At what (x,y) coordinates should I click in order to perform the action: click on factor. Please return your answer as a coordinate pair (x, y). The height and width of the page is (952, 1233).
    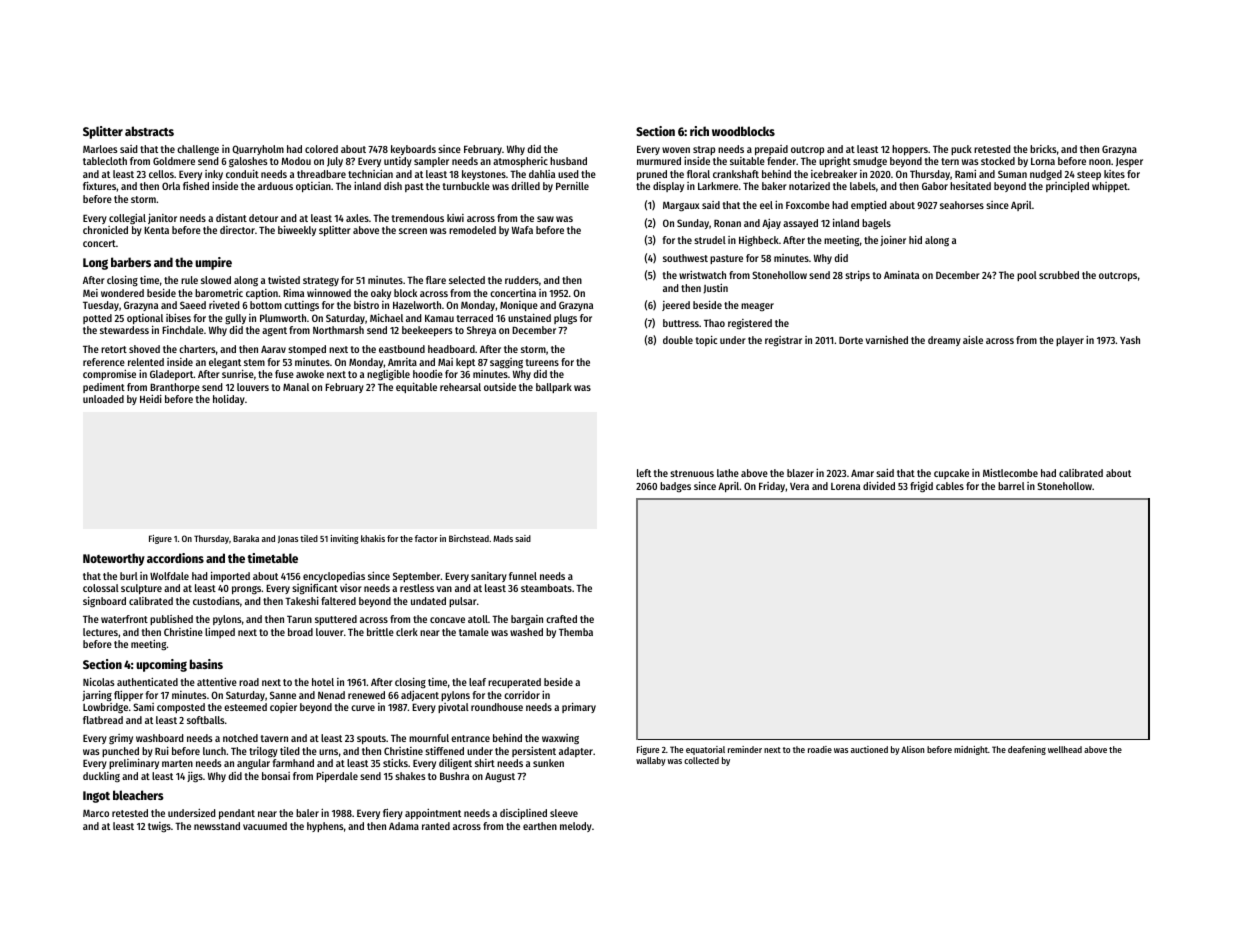
    Looking at the image, I should click on (426, 538).
